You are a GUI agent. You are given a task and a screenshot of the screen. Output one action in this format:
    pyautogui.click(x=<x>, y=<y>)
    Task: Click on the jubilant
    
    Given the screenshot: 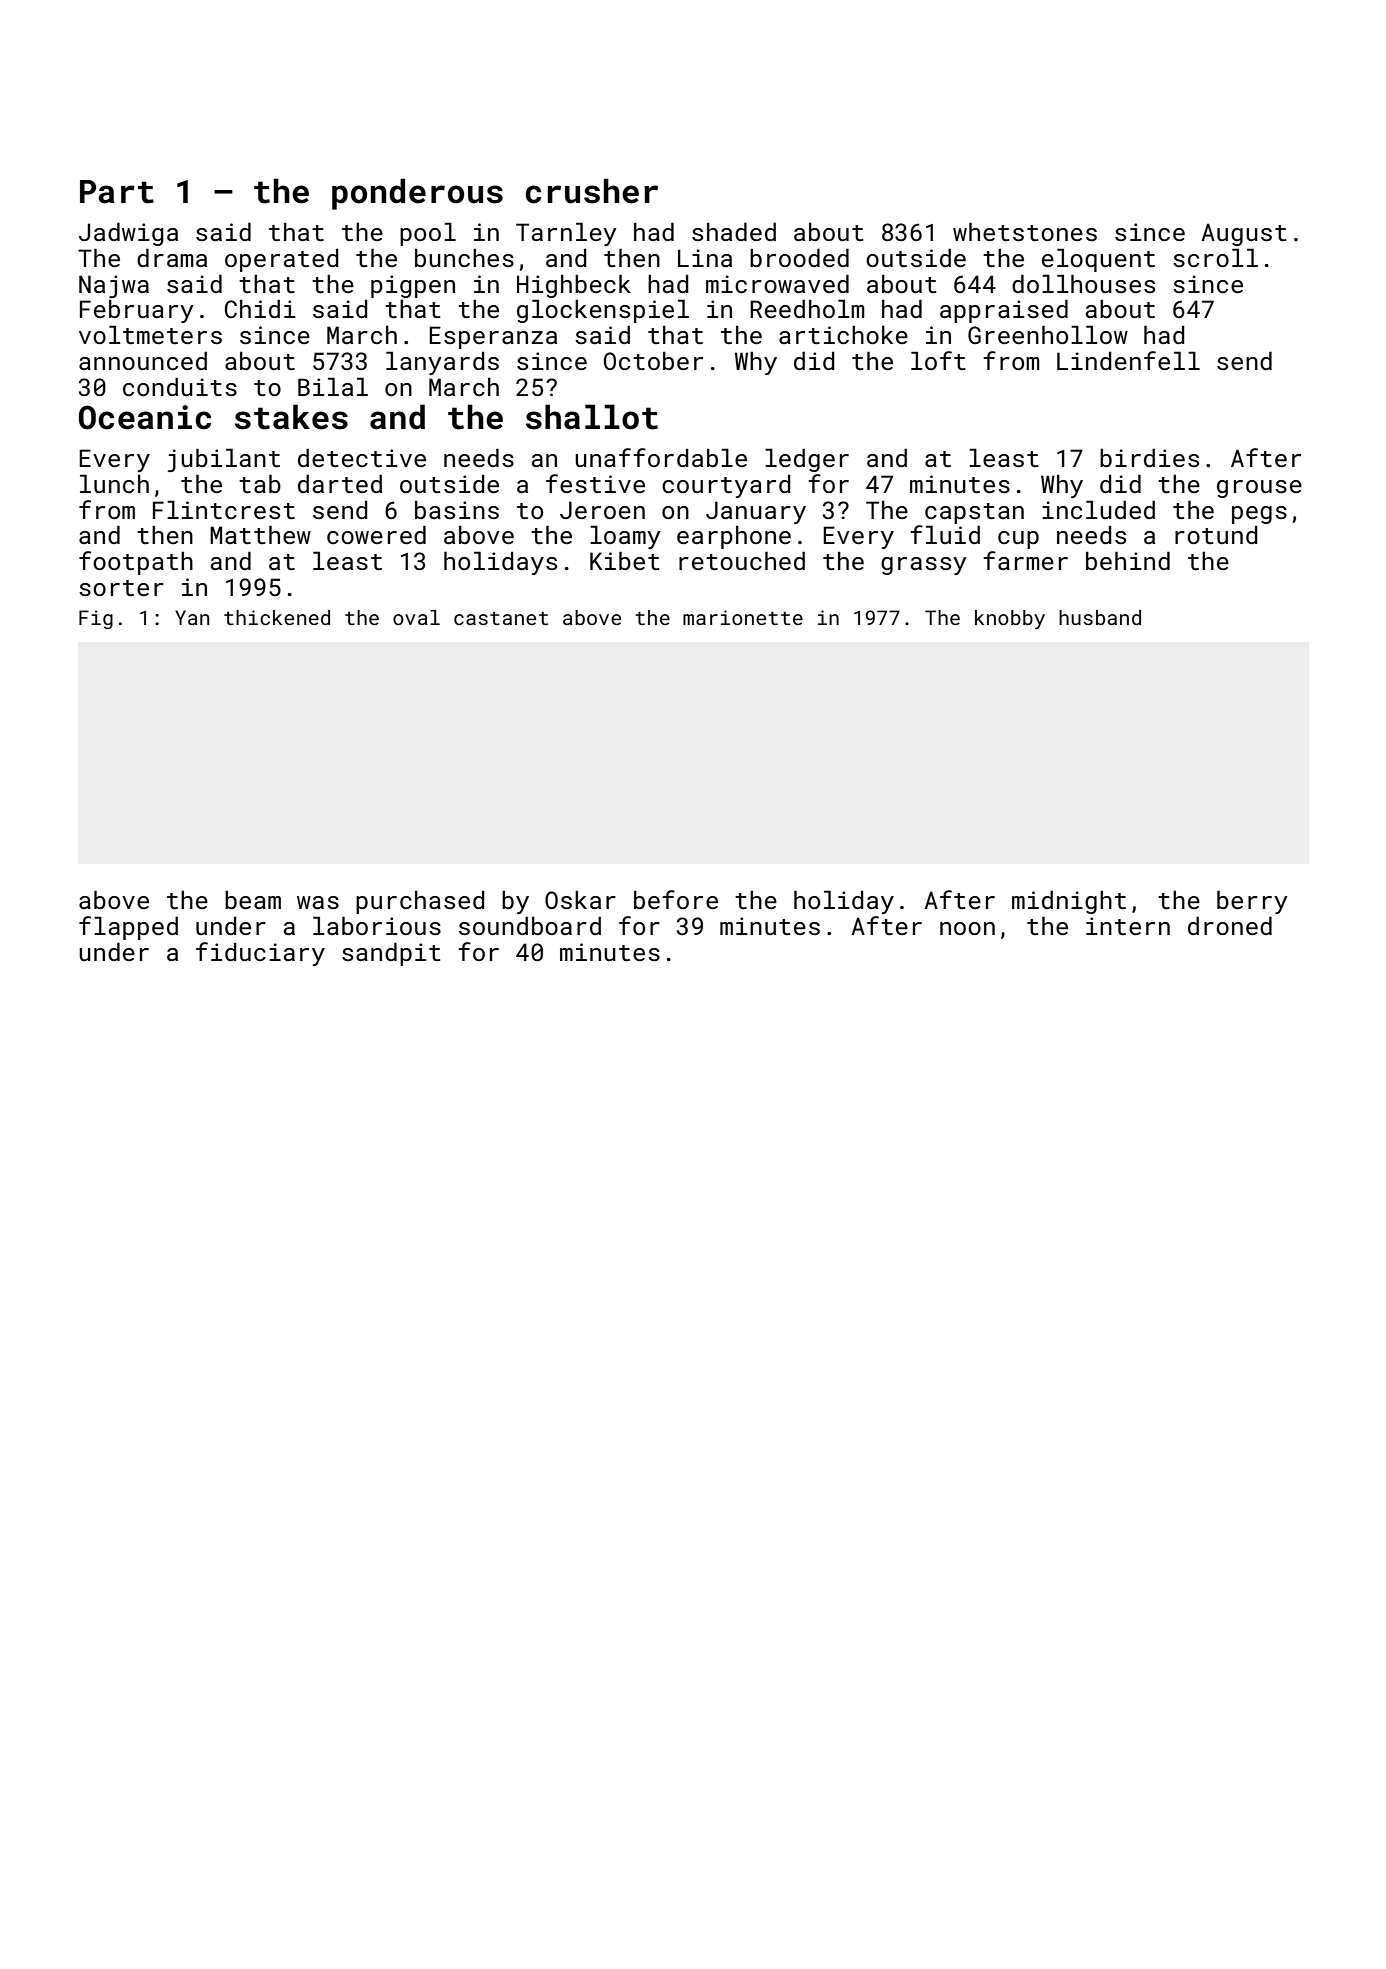 What is the action you would take?
    pyautogui.click(x=224, y=460)
